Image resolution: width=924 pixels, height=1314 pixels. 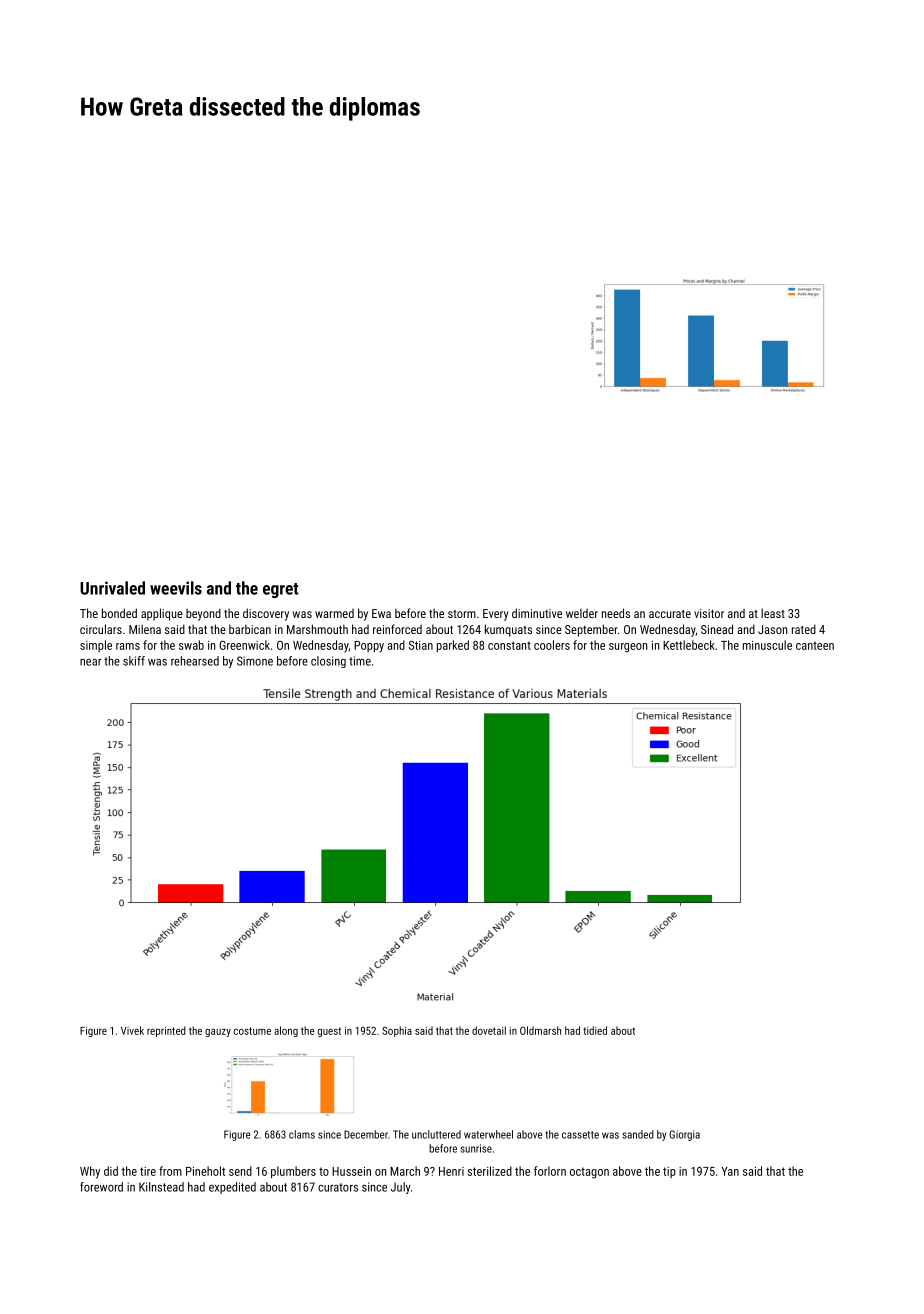 I want to click on time, so click(x=360, y=661).
